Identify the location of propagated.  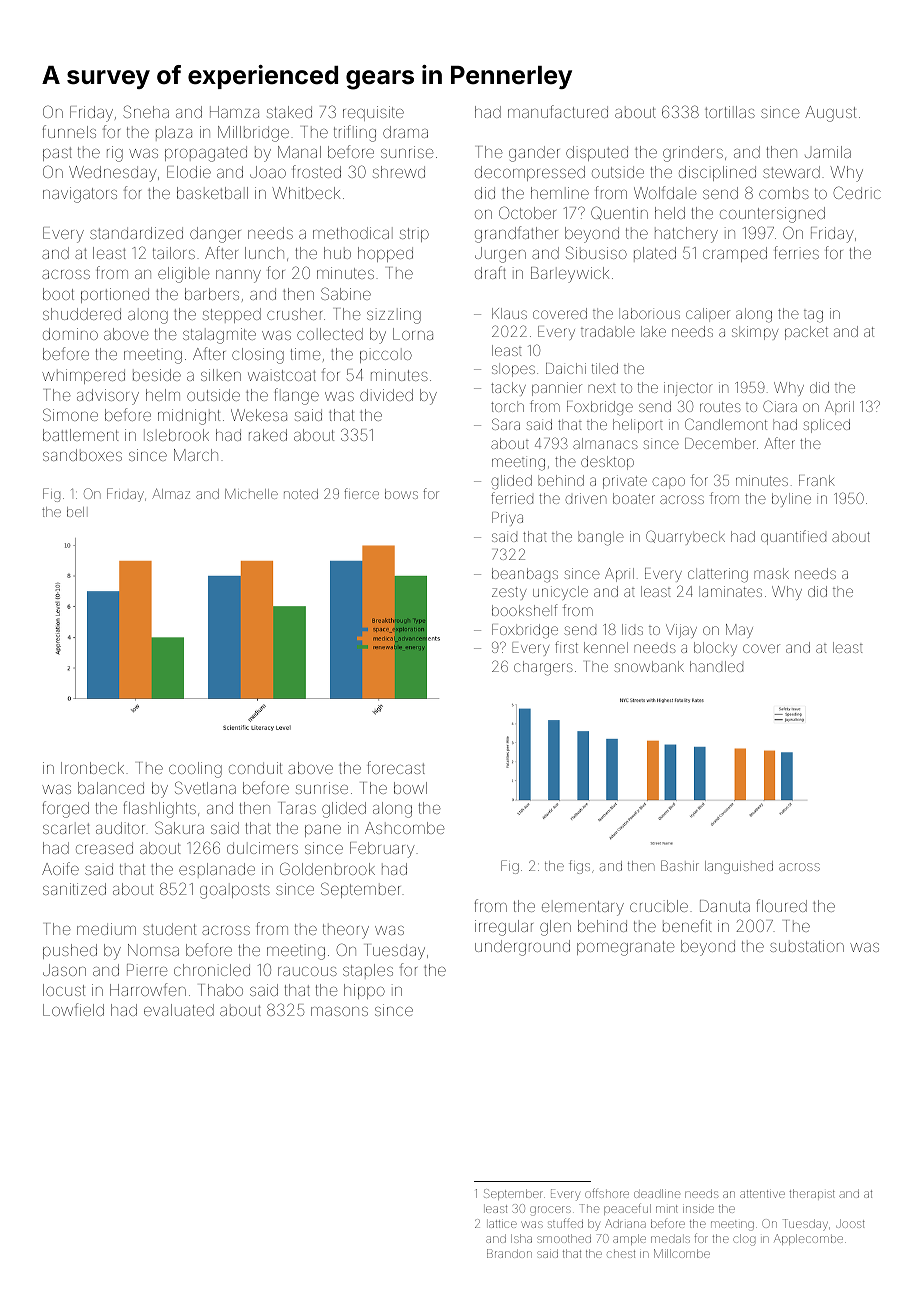
(206, 154).
